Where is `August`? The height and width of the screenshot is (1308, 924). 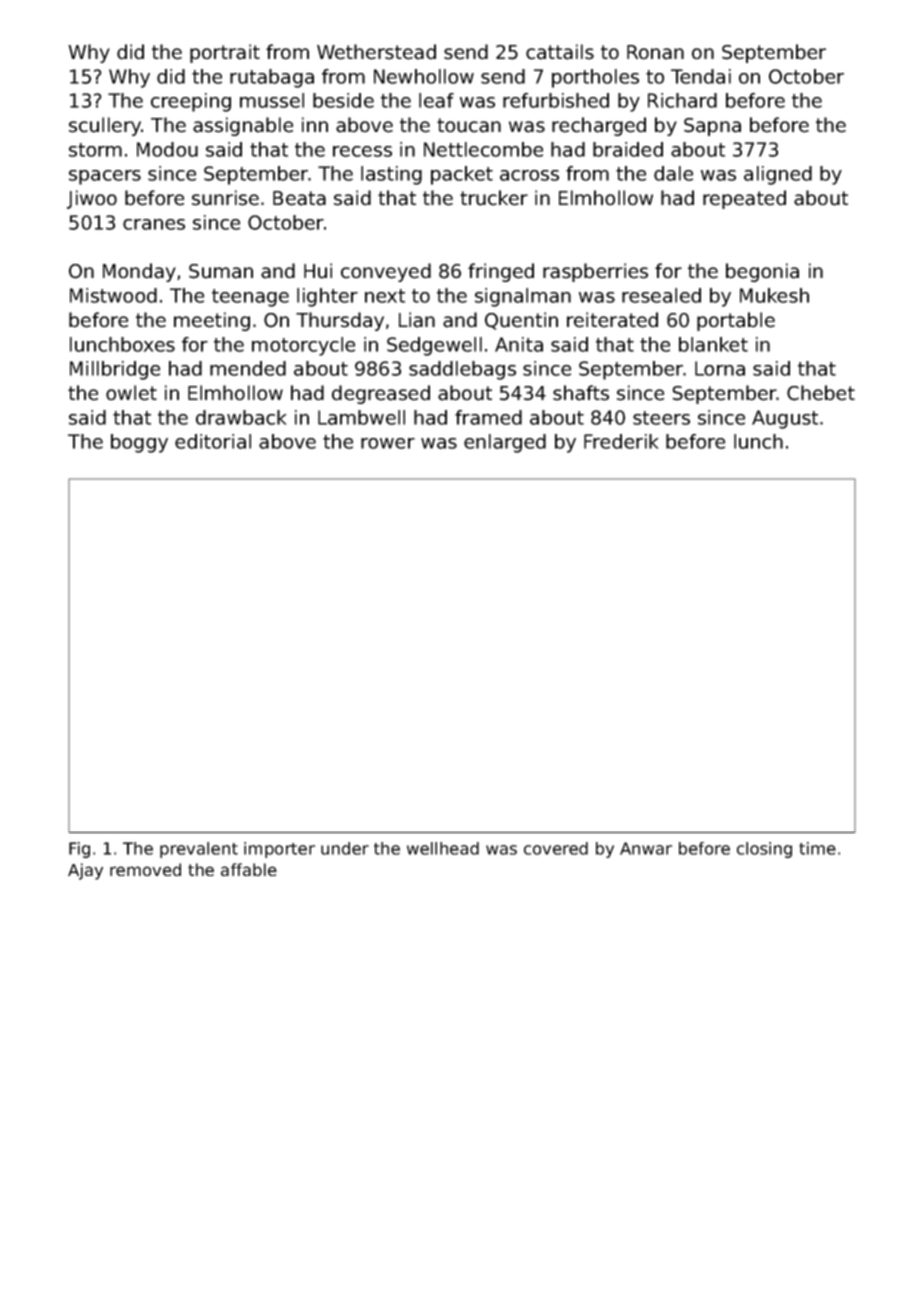
August is located at coordinates (785, 419).
